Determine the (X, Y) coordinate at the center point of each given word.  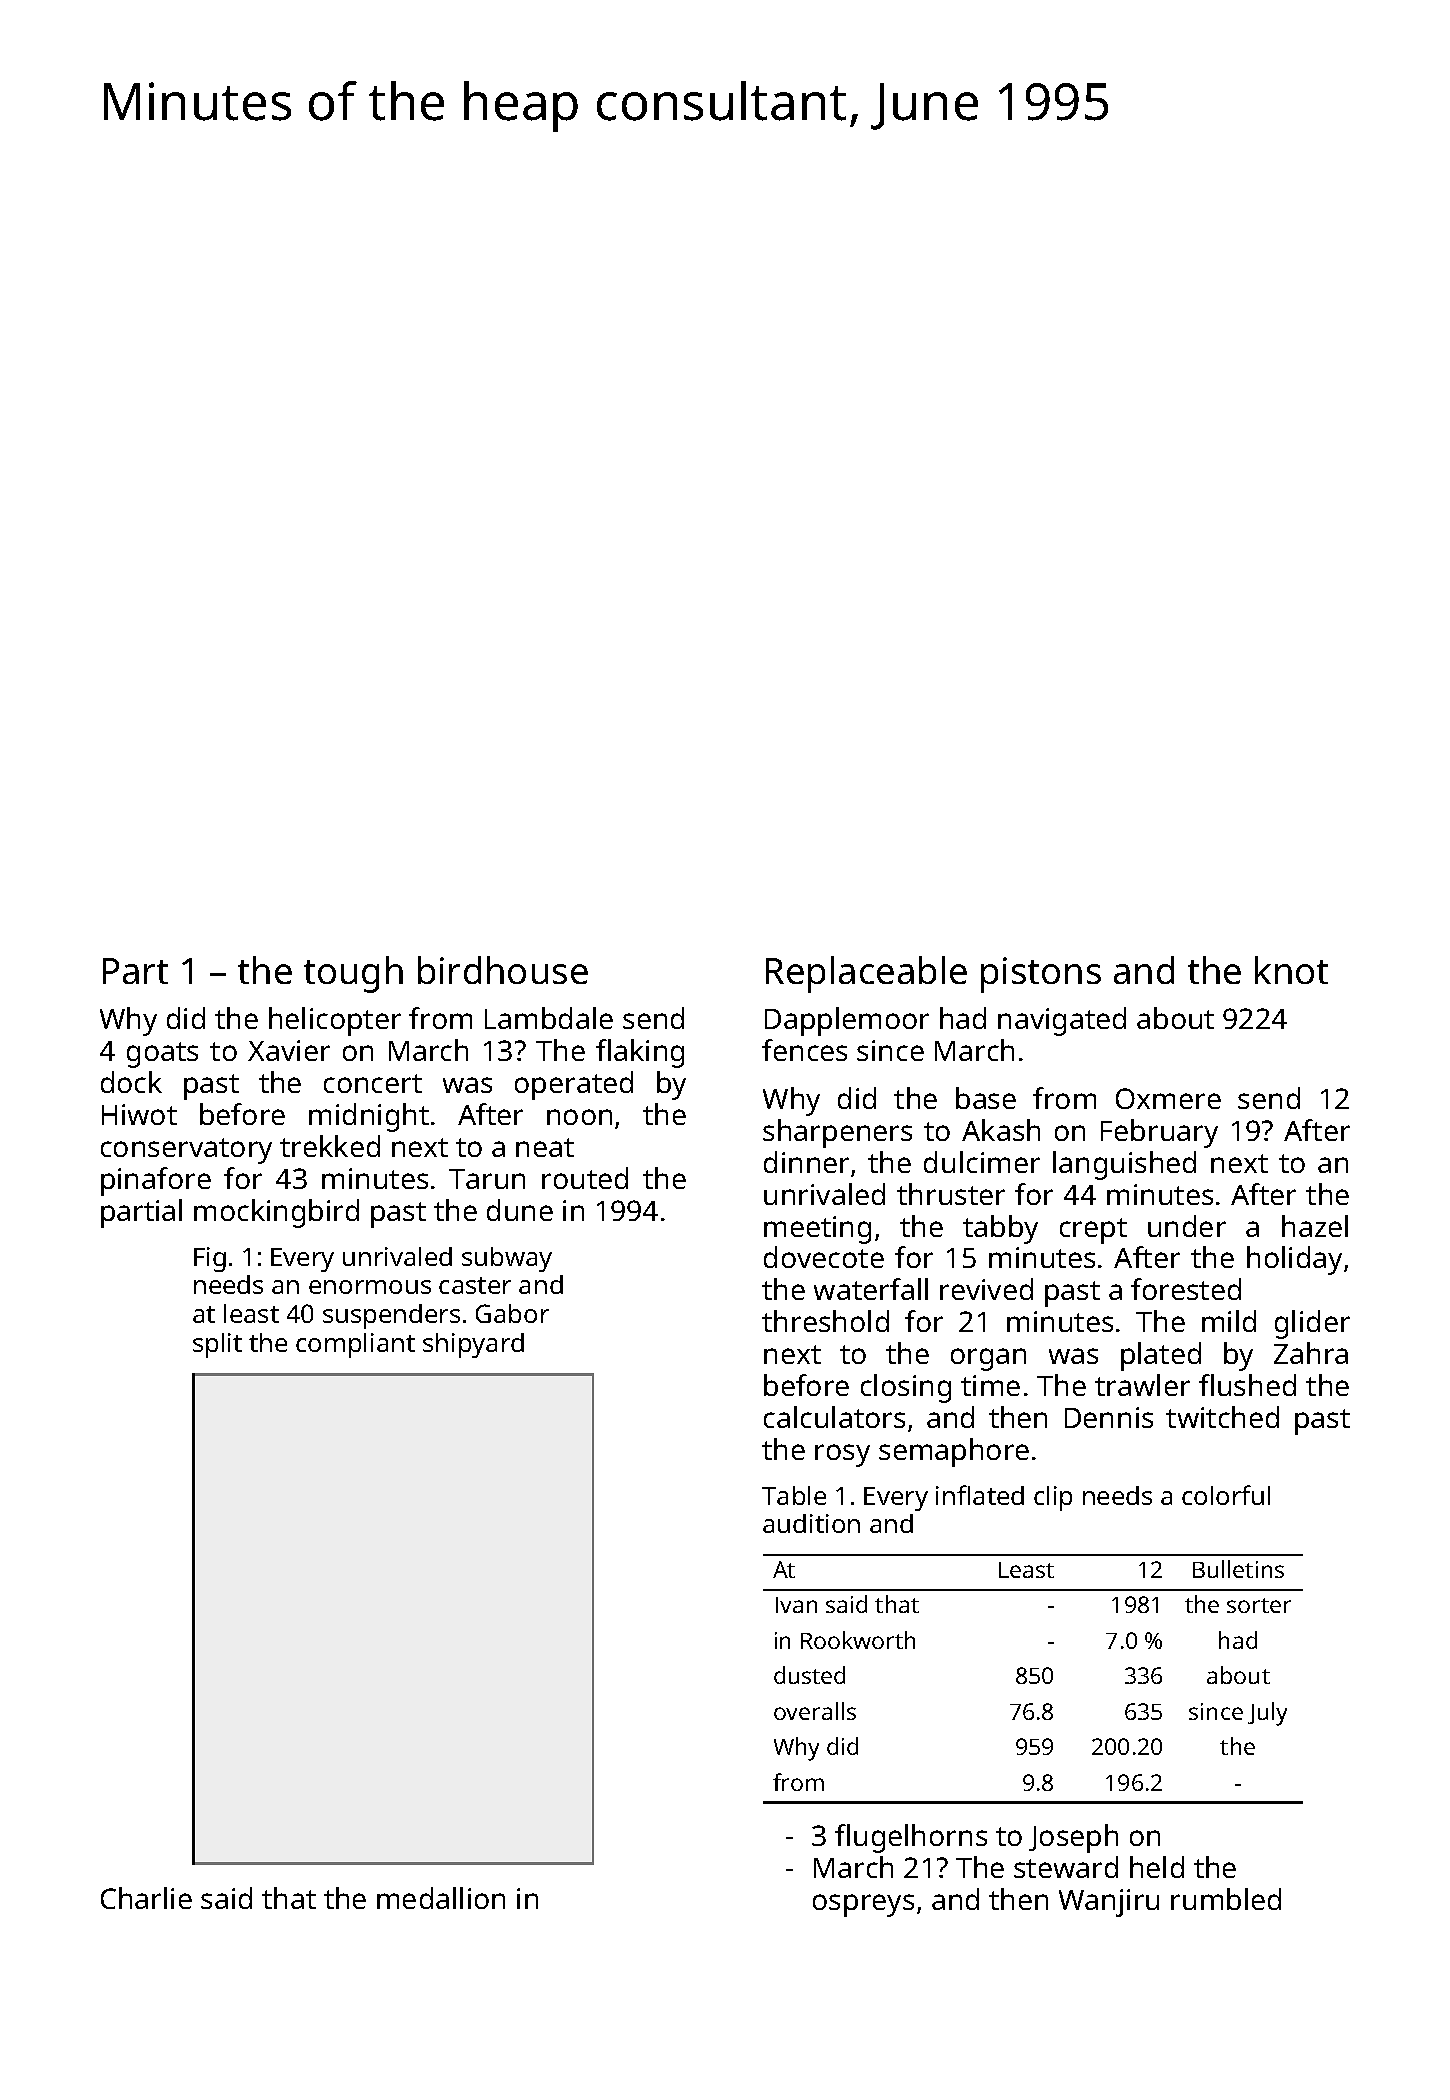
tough (353, 974)
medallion (441, 1898)
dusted (809, 1675)
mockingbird (276, 1213)
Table (794, 1495)
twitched (1222, 1417)
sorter (1259, 1605)
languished (1124, 1165)
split (217, 1345)
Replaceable (866, 974)
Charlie (146, 1898)
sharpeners (837, 1133)
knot (1291, 970)
